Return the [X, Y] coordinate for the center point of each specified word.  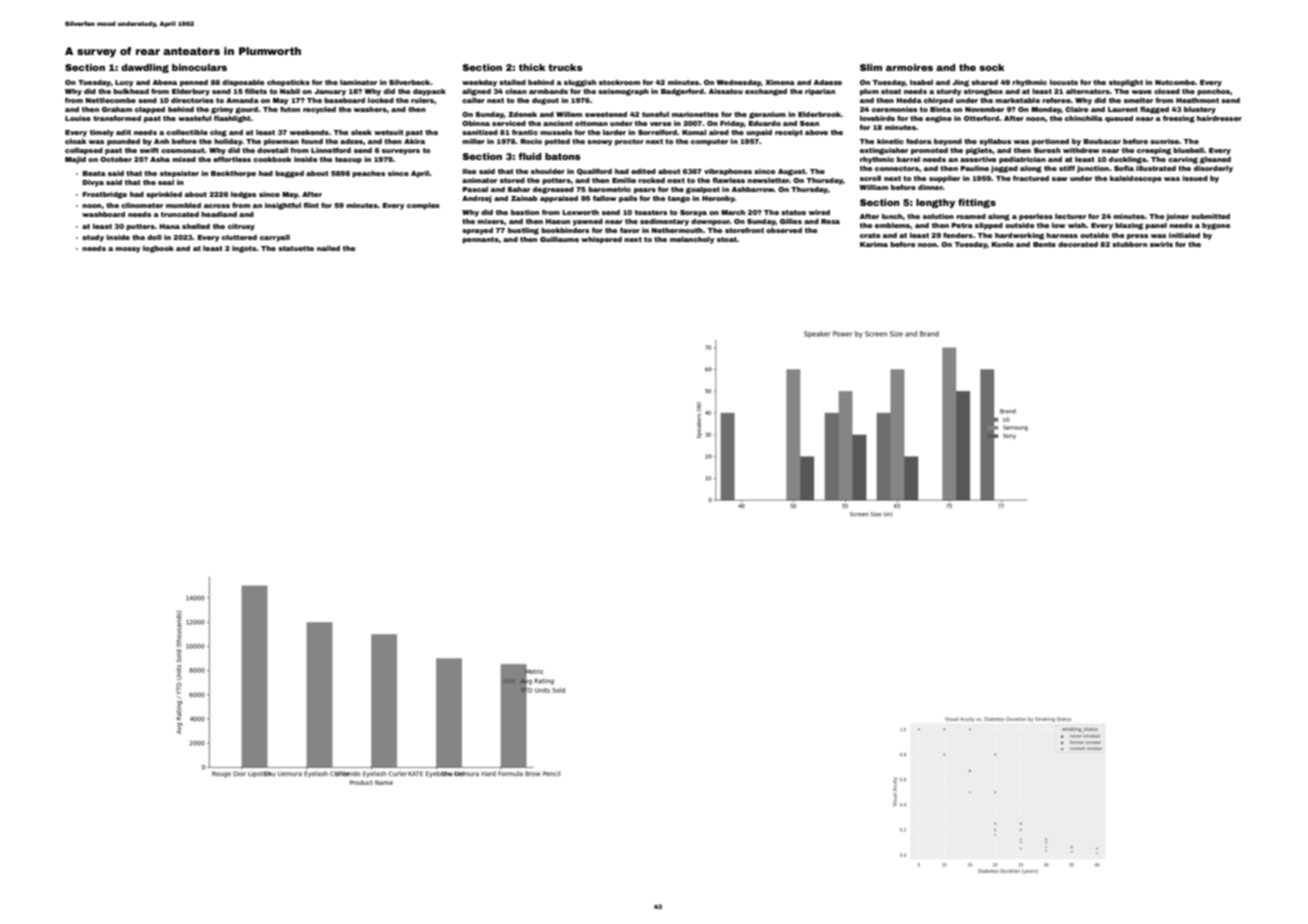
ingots [244, 249]
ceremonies [894, 109]
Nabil [290, 91]
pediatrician [1022, 160]
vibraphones [728, 172]
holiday [228, 142]
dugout [545, 101]
